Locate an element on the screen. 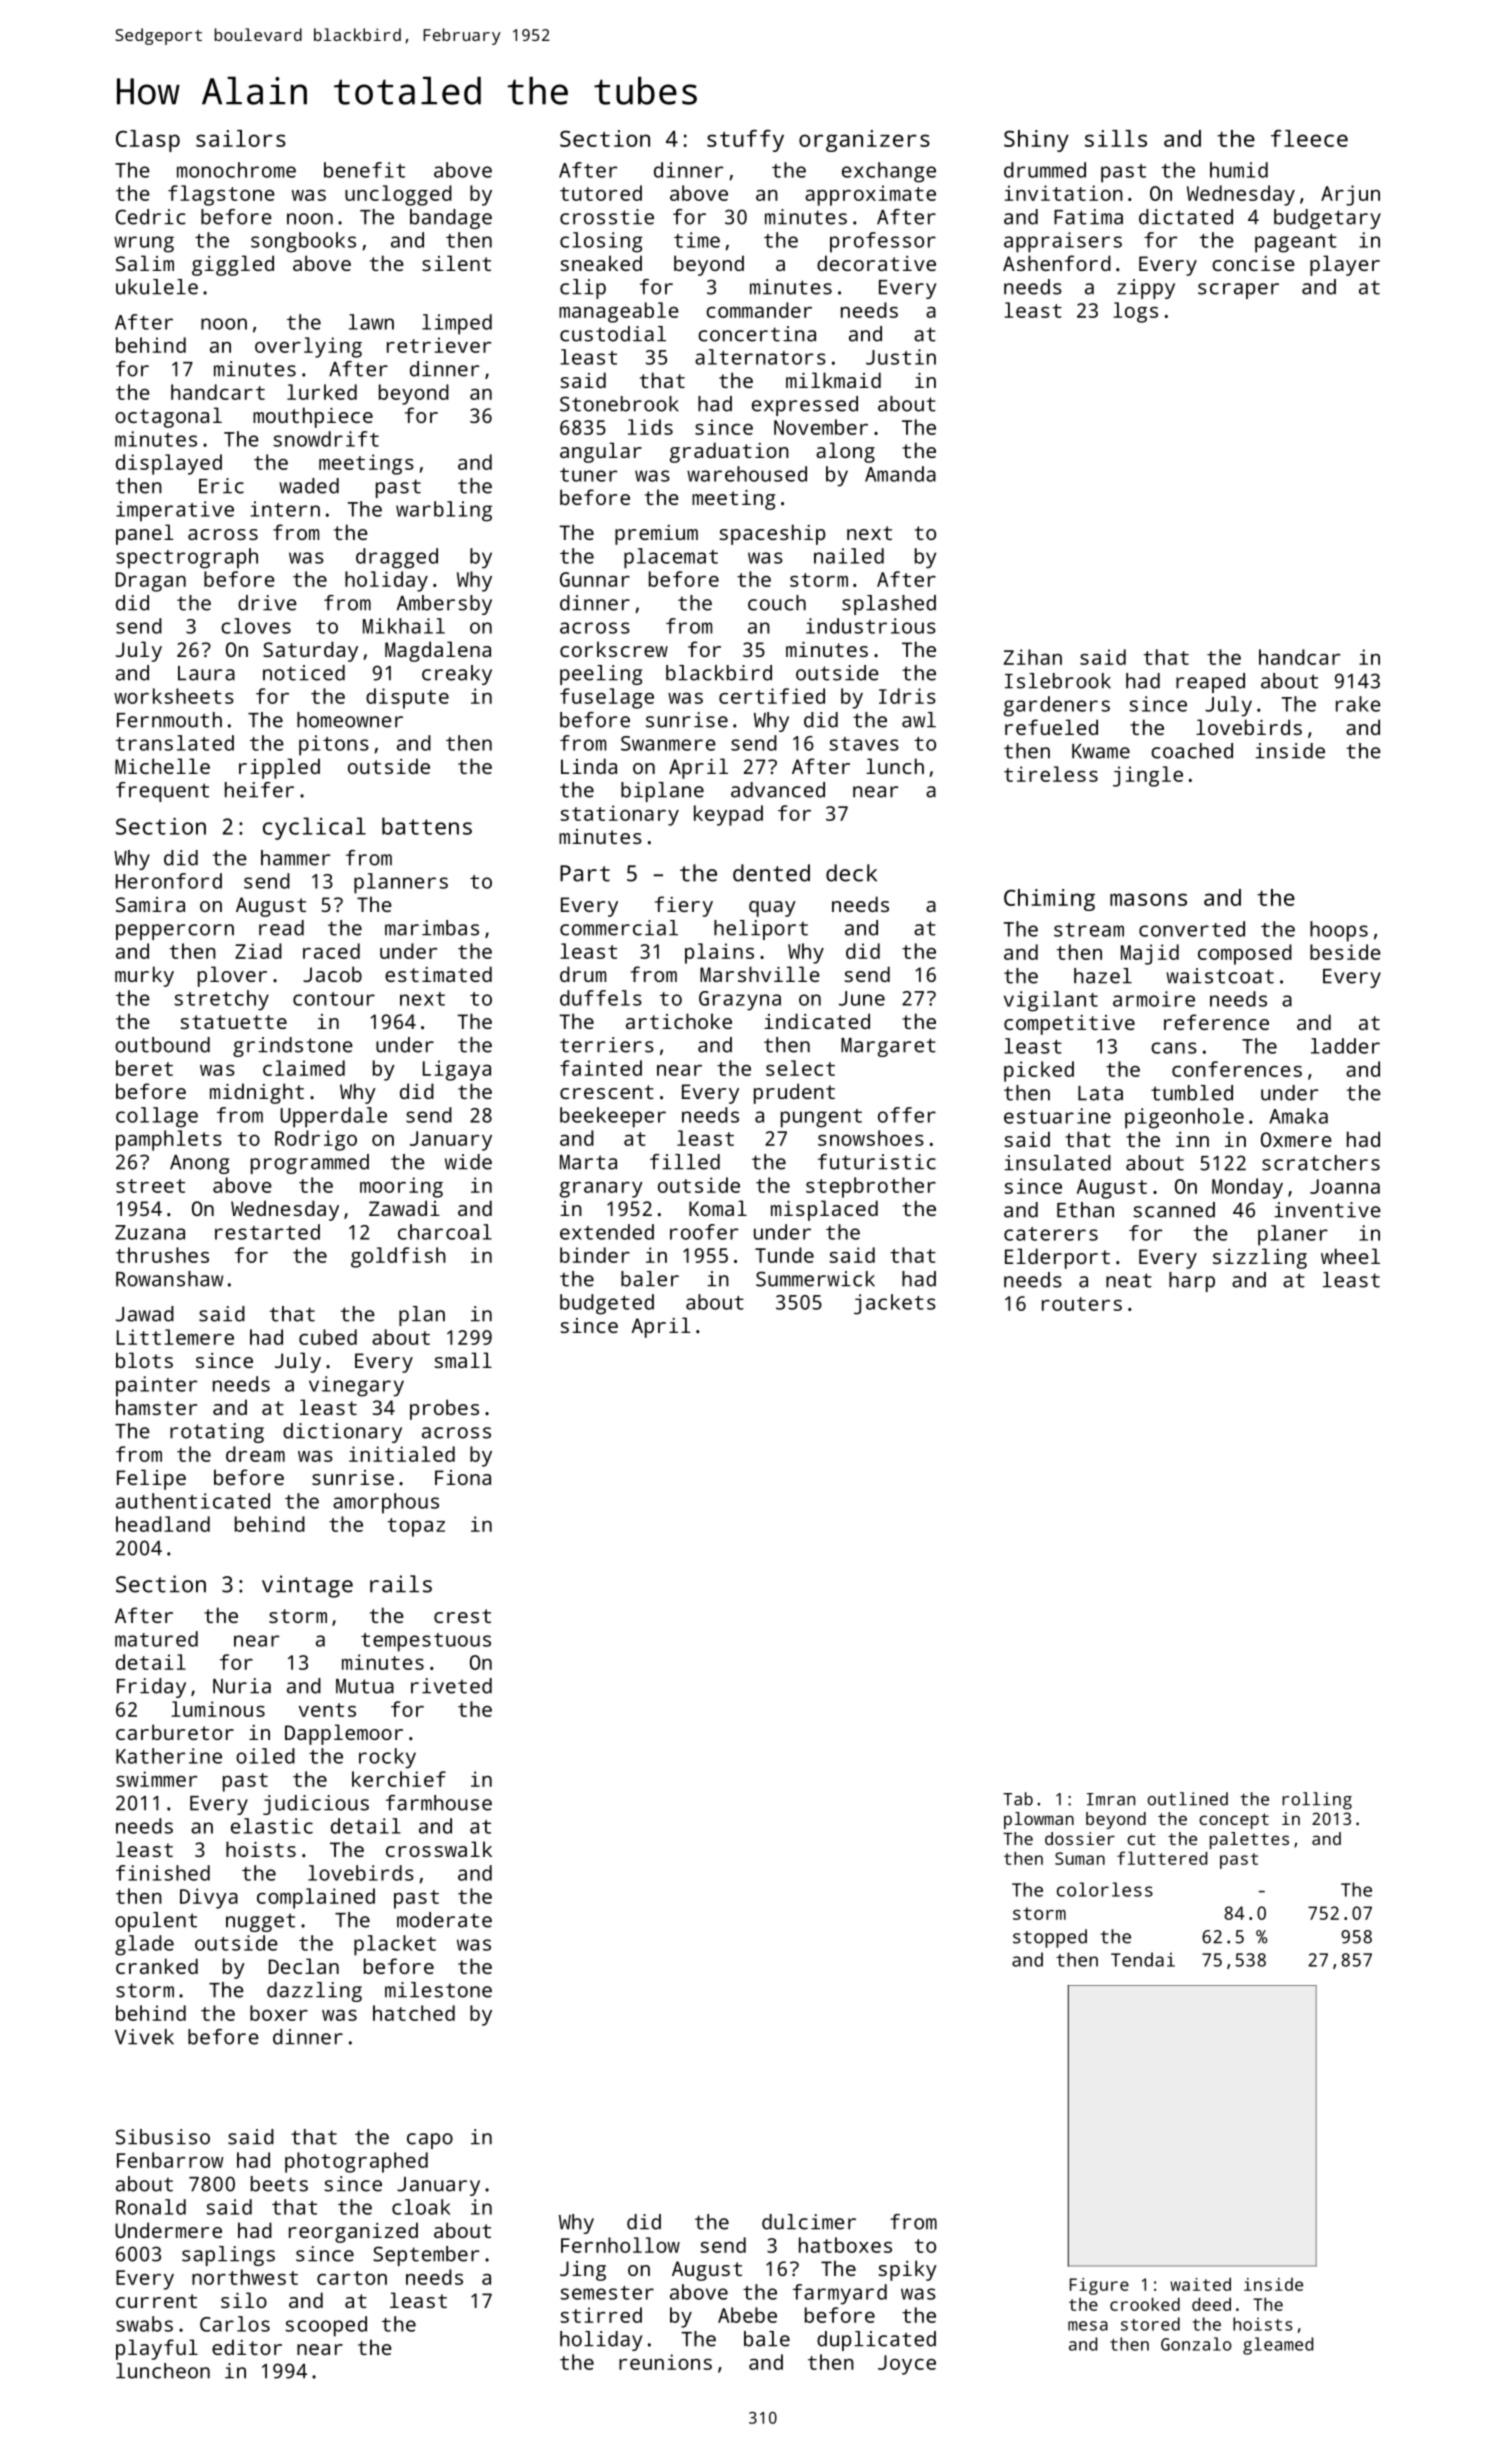  Monday is located at coordinates (1247, 1188).
